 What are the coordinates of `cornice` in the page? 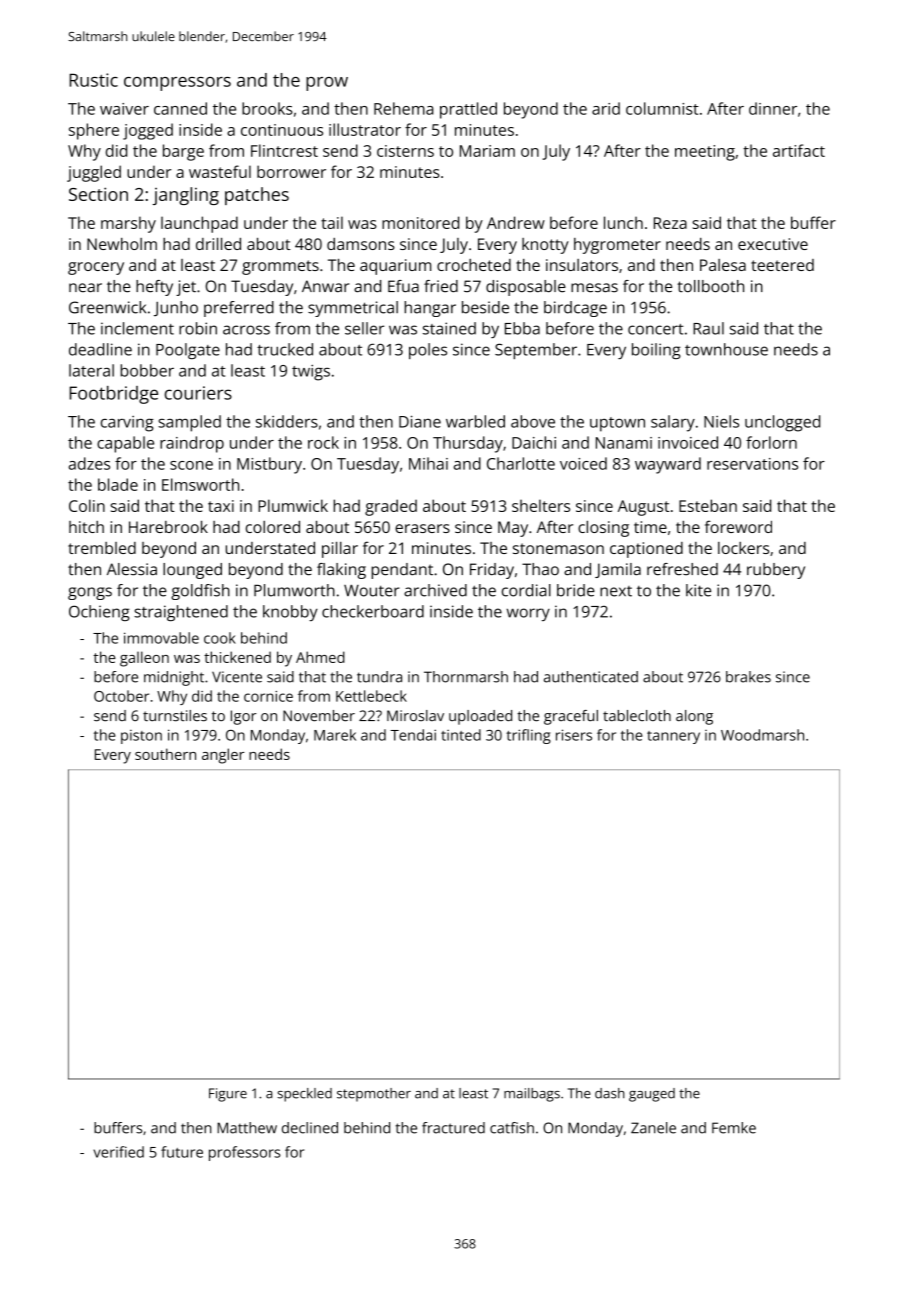 It's located at (268, 696).
